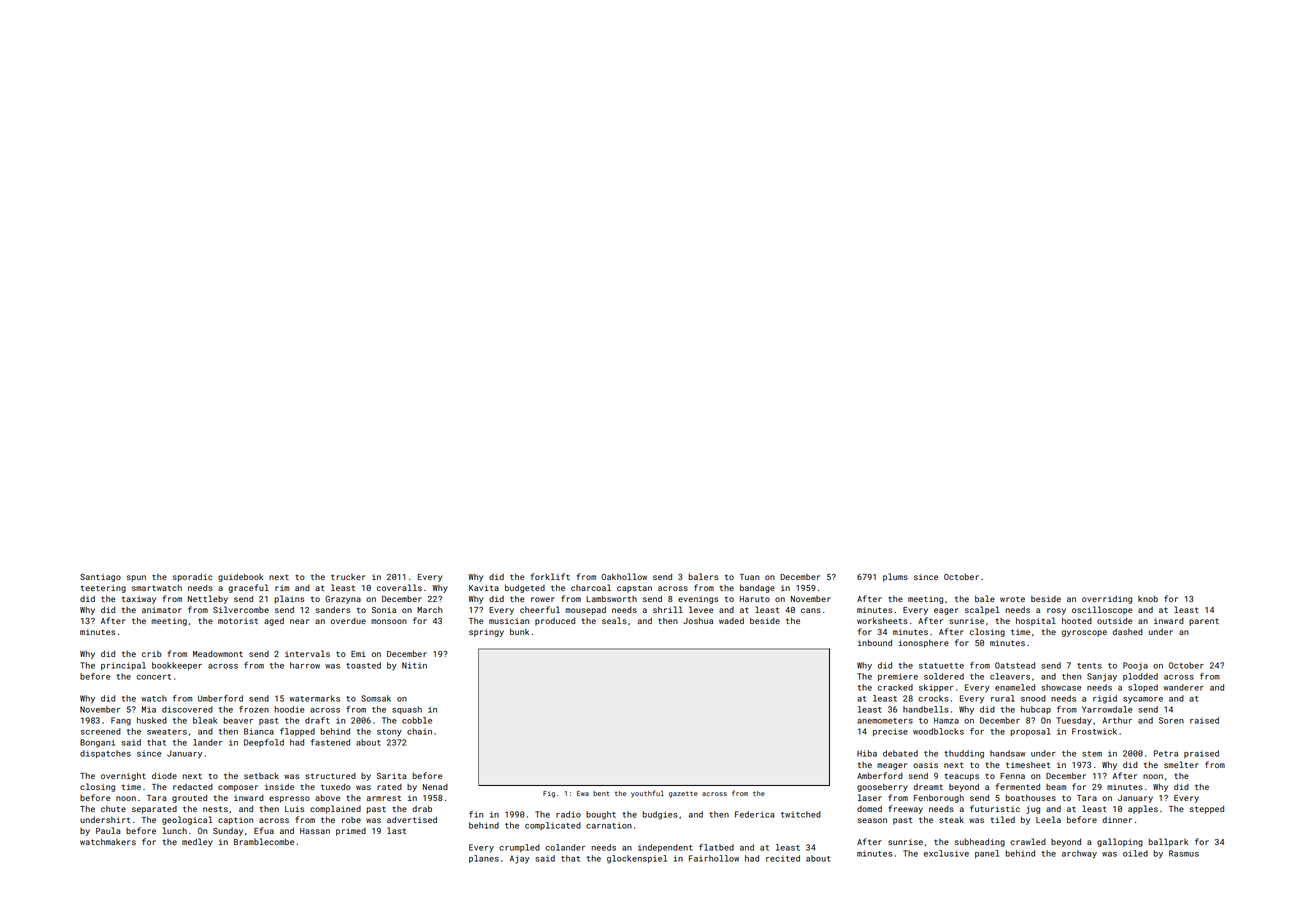  What do you see at coordinates (392, 776) in the document?
I see `Sarita` at bounding box center [392, 776].
